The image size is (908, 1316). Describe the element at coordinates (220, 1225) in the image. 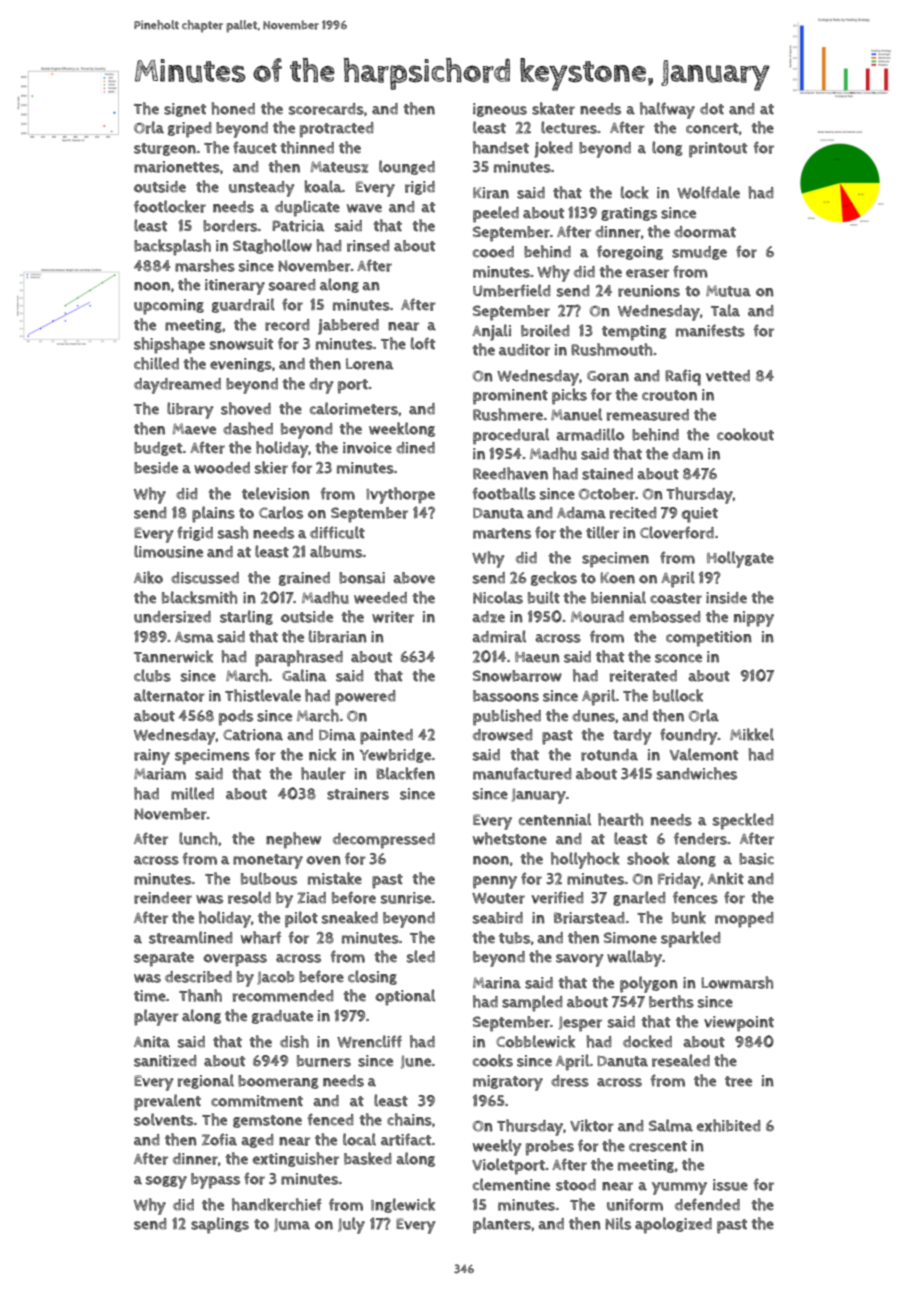

I see `saplings` at that location.
